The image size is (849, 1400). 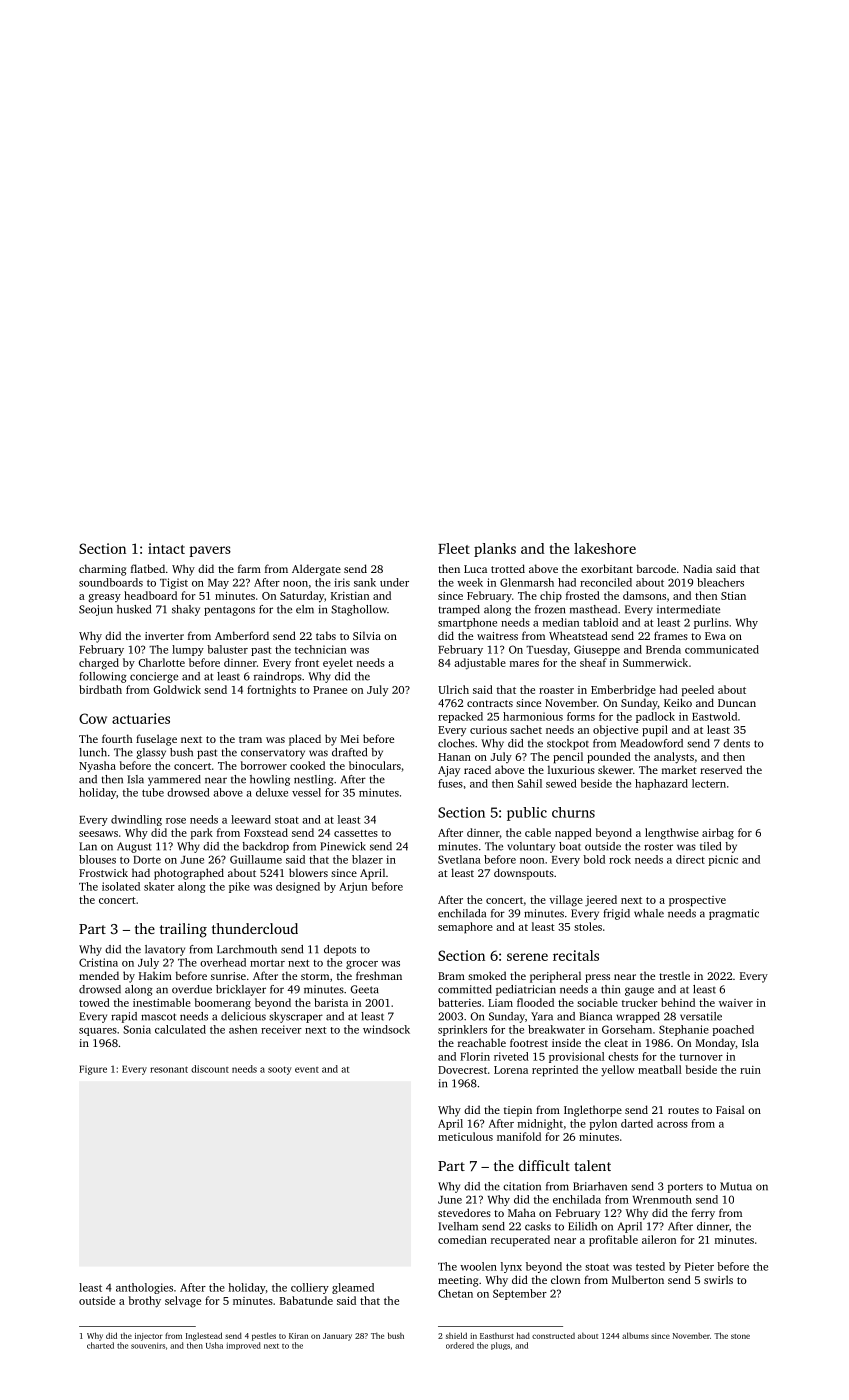 What do you see at coordinates (148, 1346) in the screenshot?
I see `souvenirs` at bounding box center [148, 1346].
